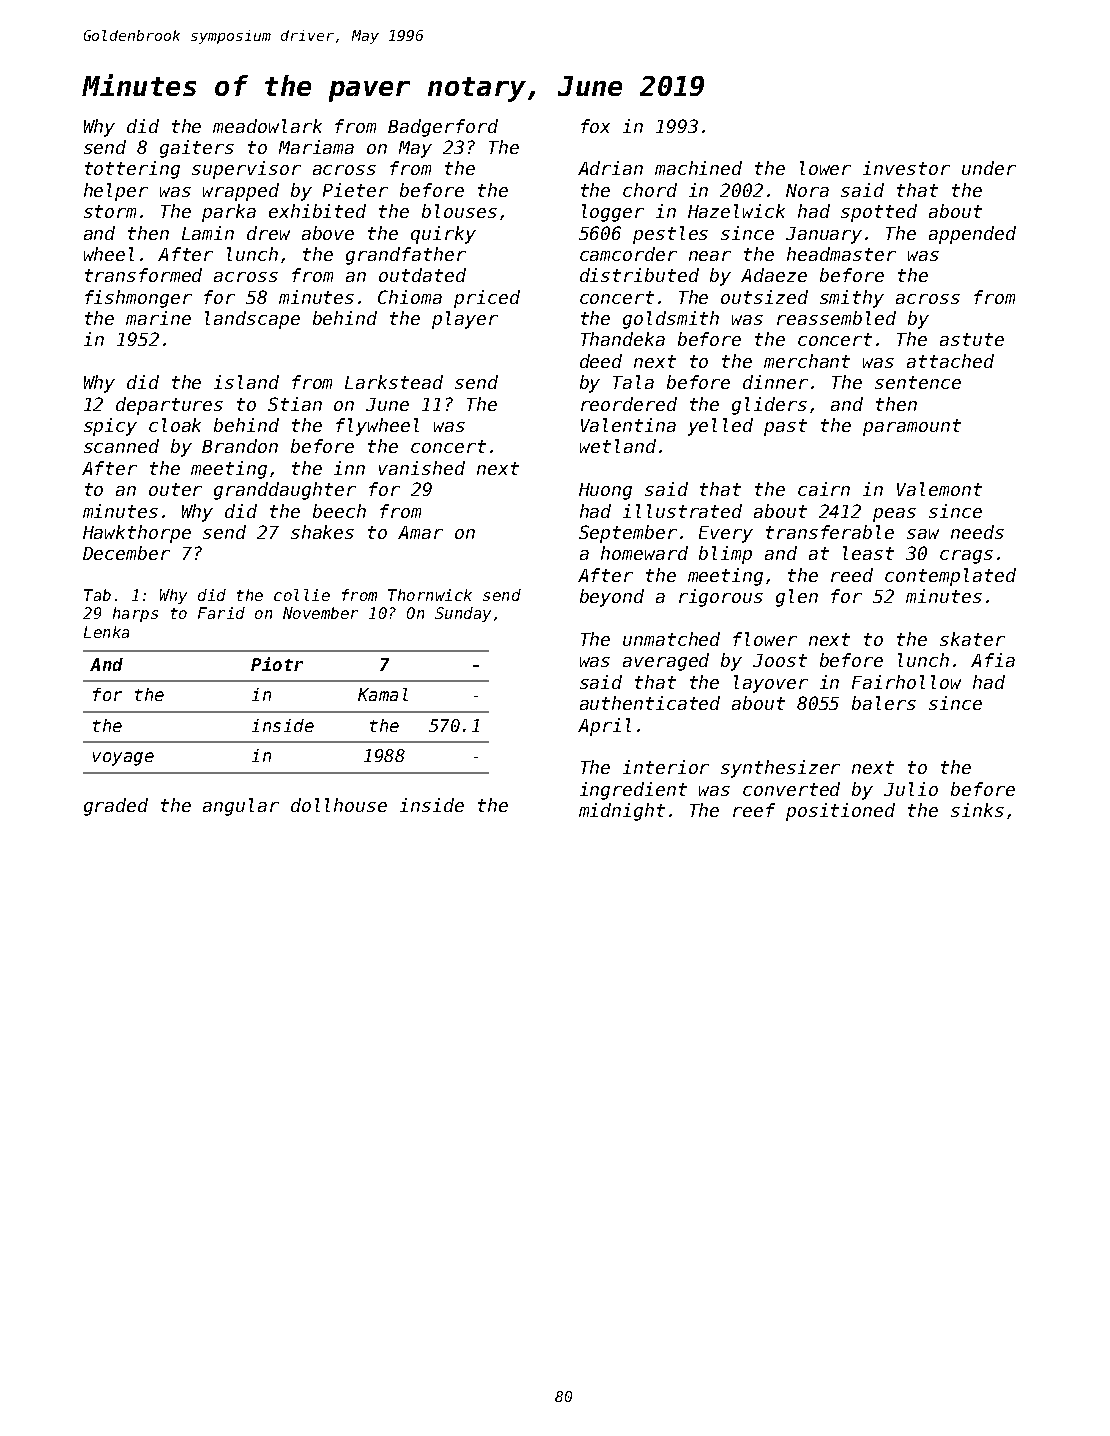 The image size is (1110, 1436). I want to click on spotted, so click(879, 213).
